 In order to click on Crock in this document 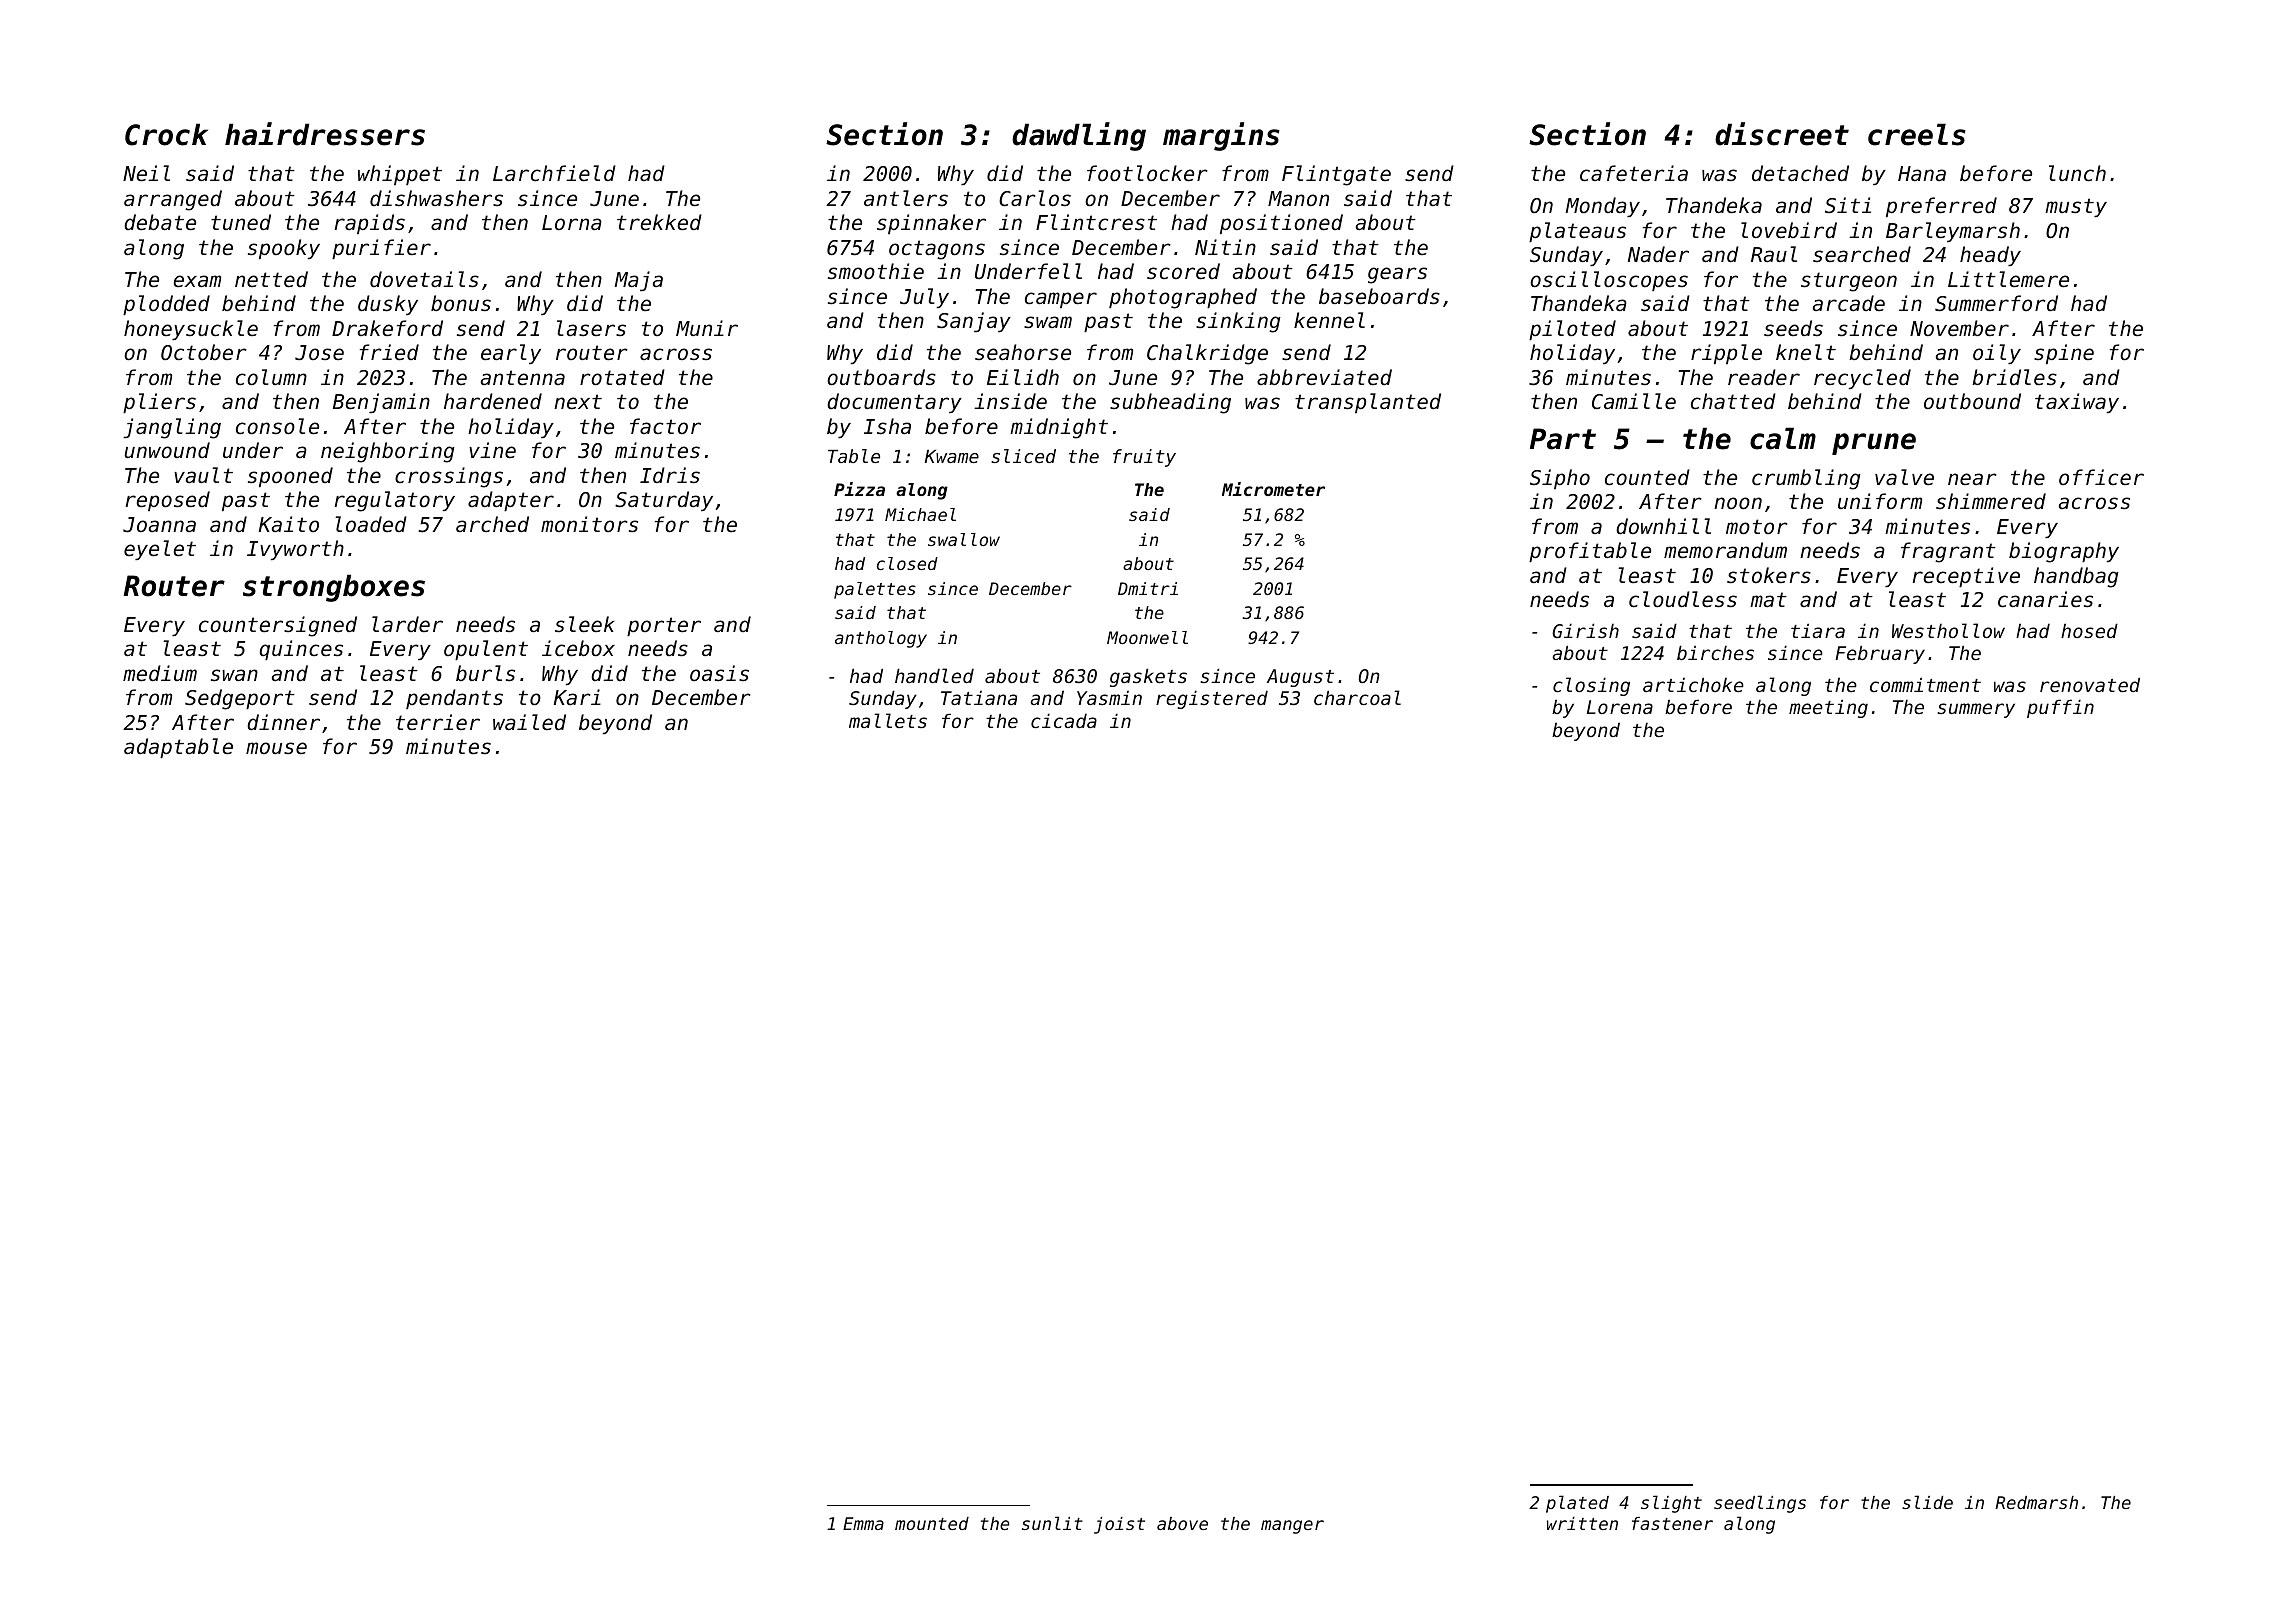, I will do `click(166, 134)`.
